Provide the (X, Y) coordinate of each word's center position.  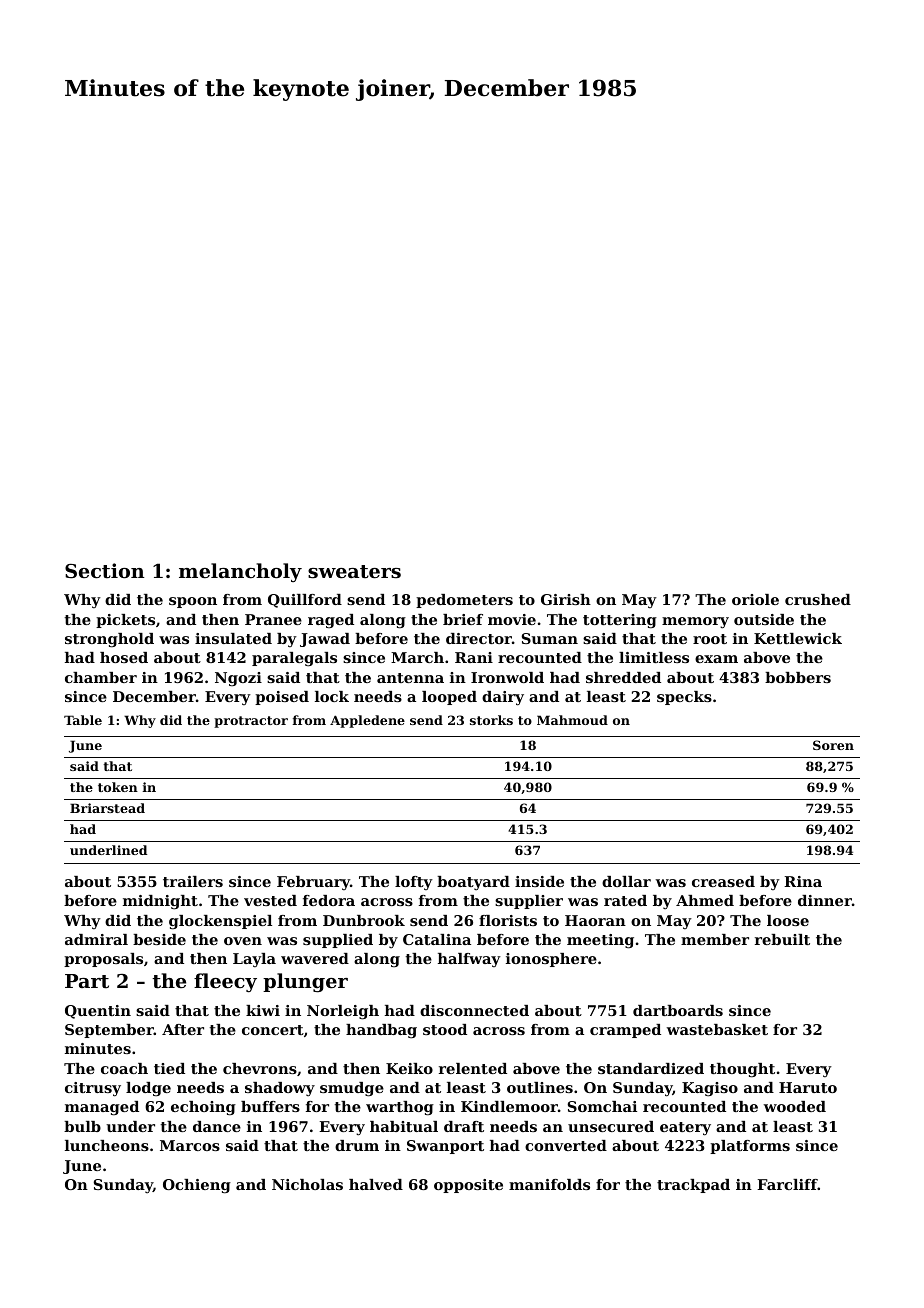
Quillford (305, 601)
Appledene (367, 721)
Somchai (602, 1106)
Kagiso (710, 1089)
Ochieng (197, 1186)
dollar (626, 881)
